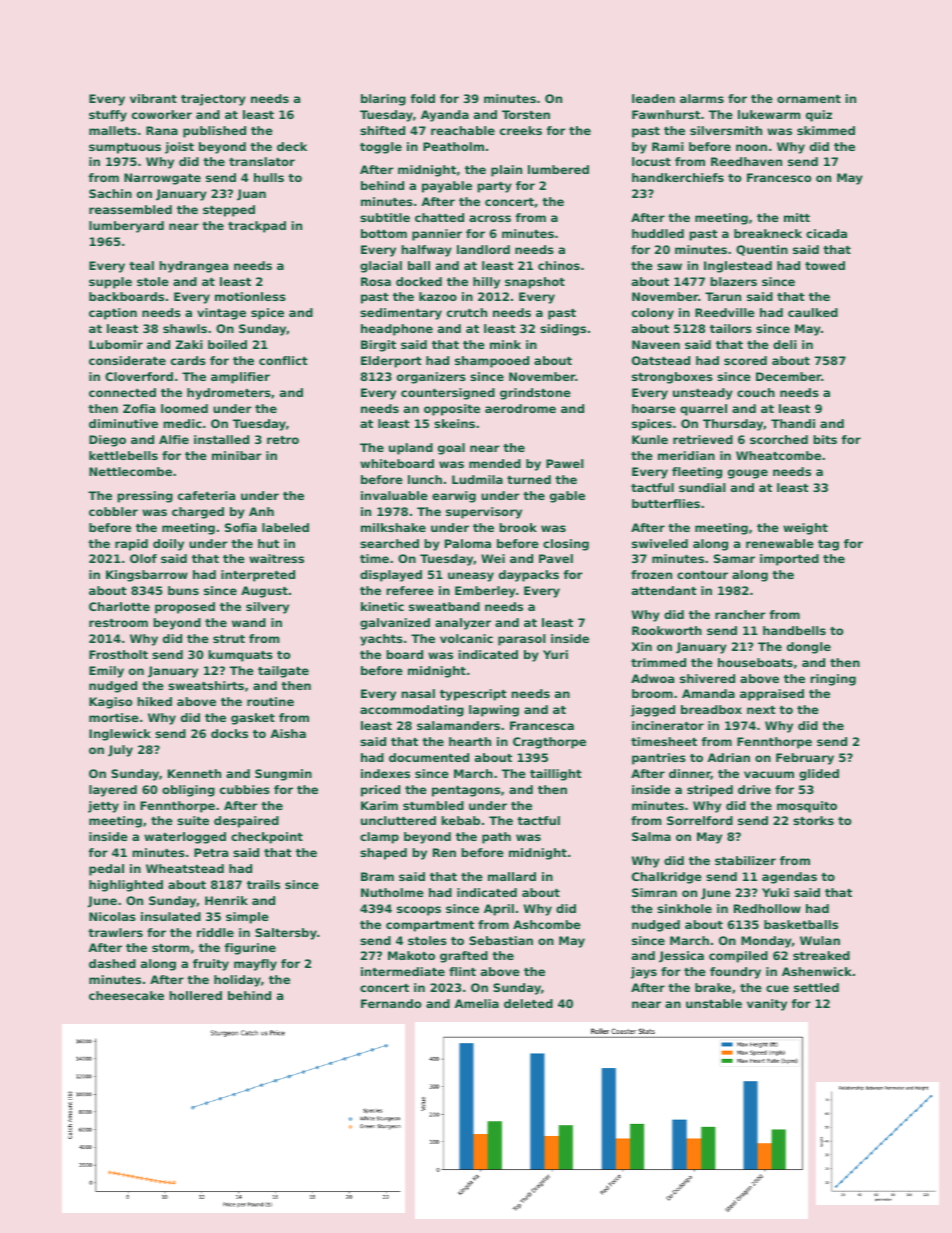 Image resolution: width=952 pixels, height=1233 pixels. What do you see at coordinates (112, 963) in the screenshot?
I see `dashed` at bounding box center [112, 963].
